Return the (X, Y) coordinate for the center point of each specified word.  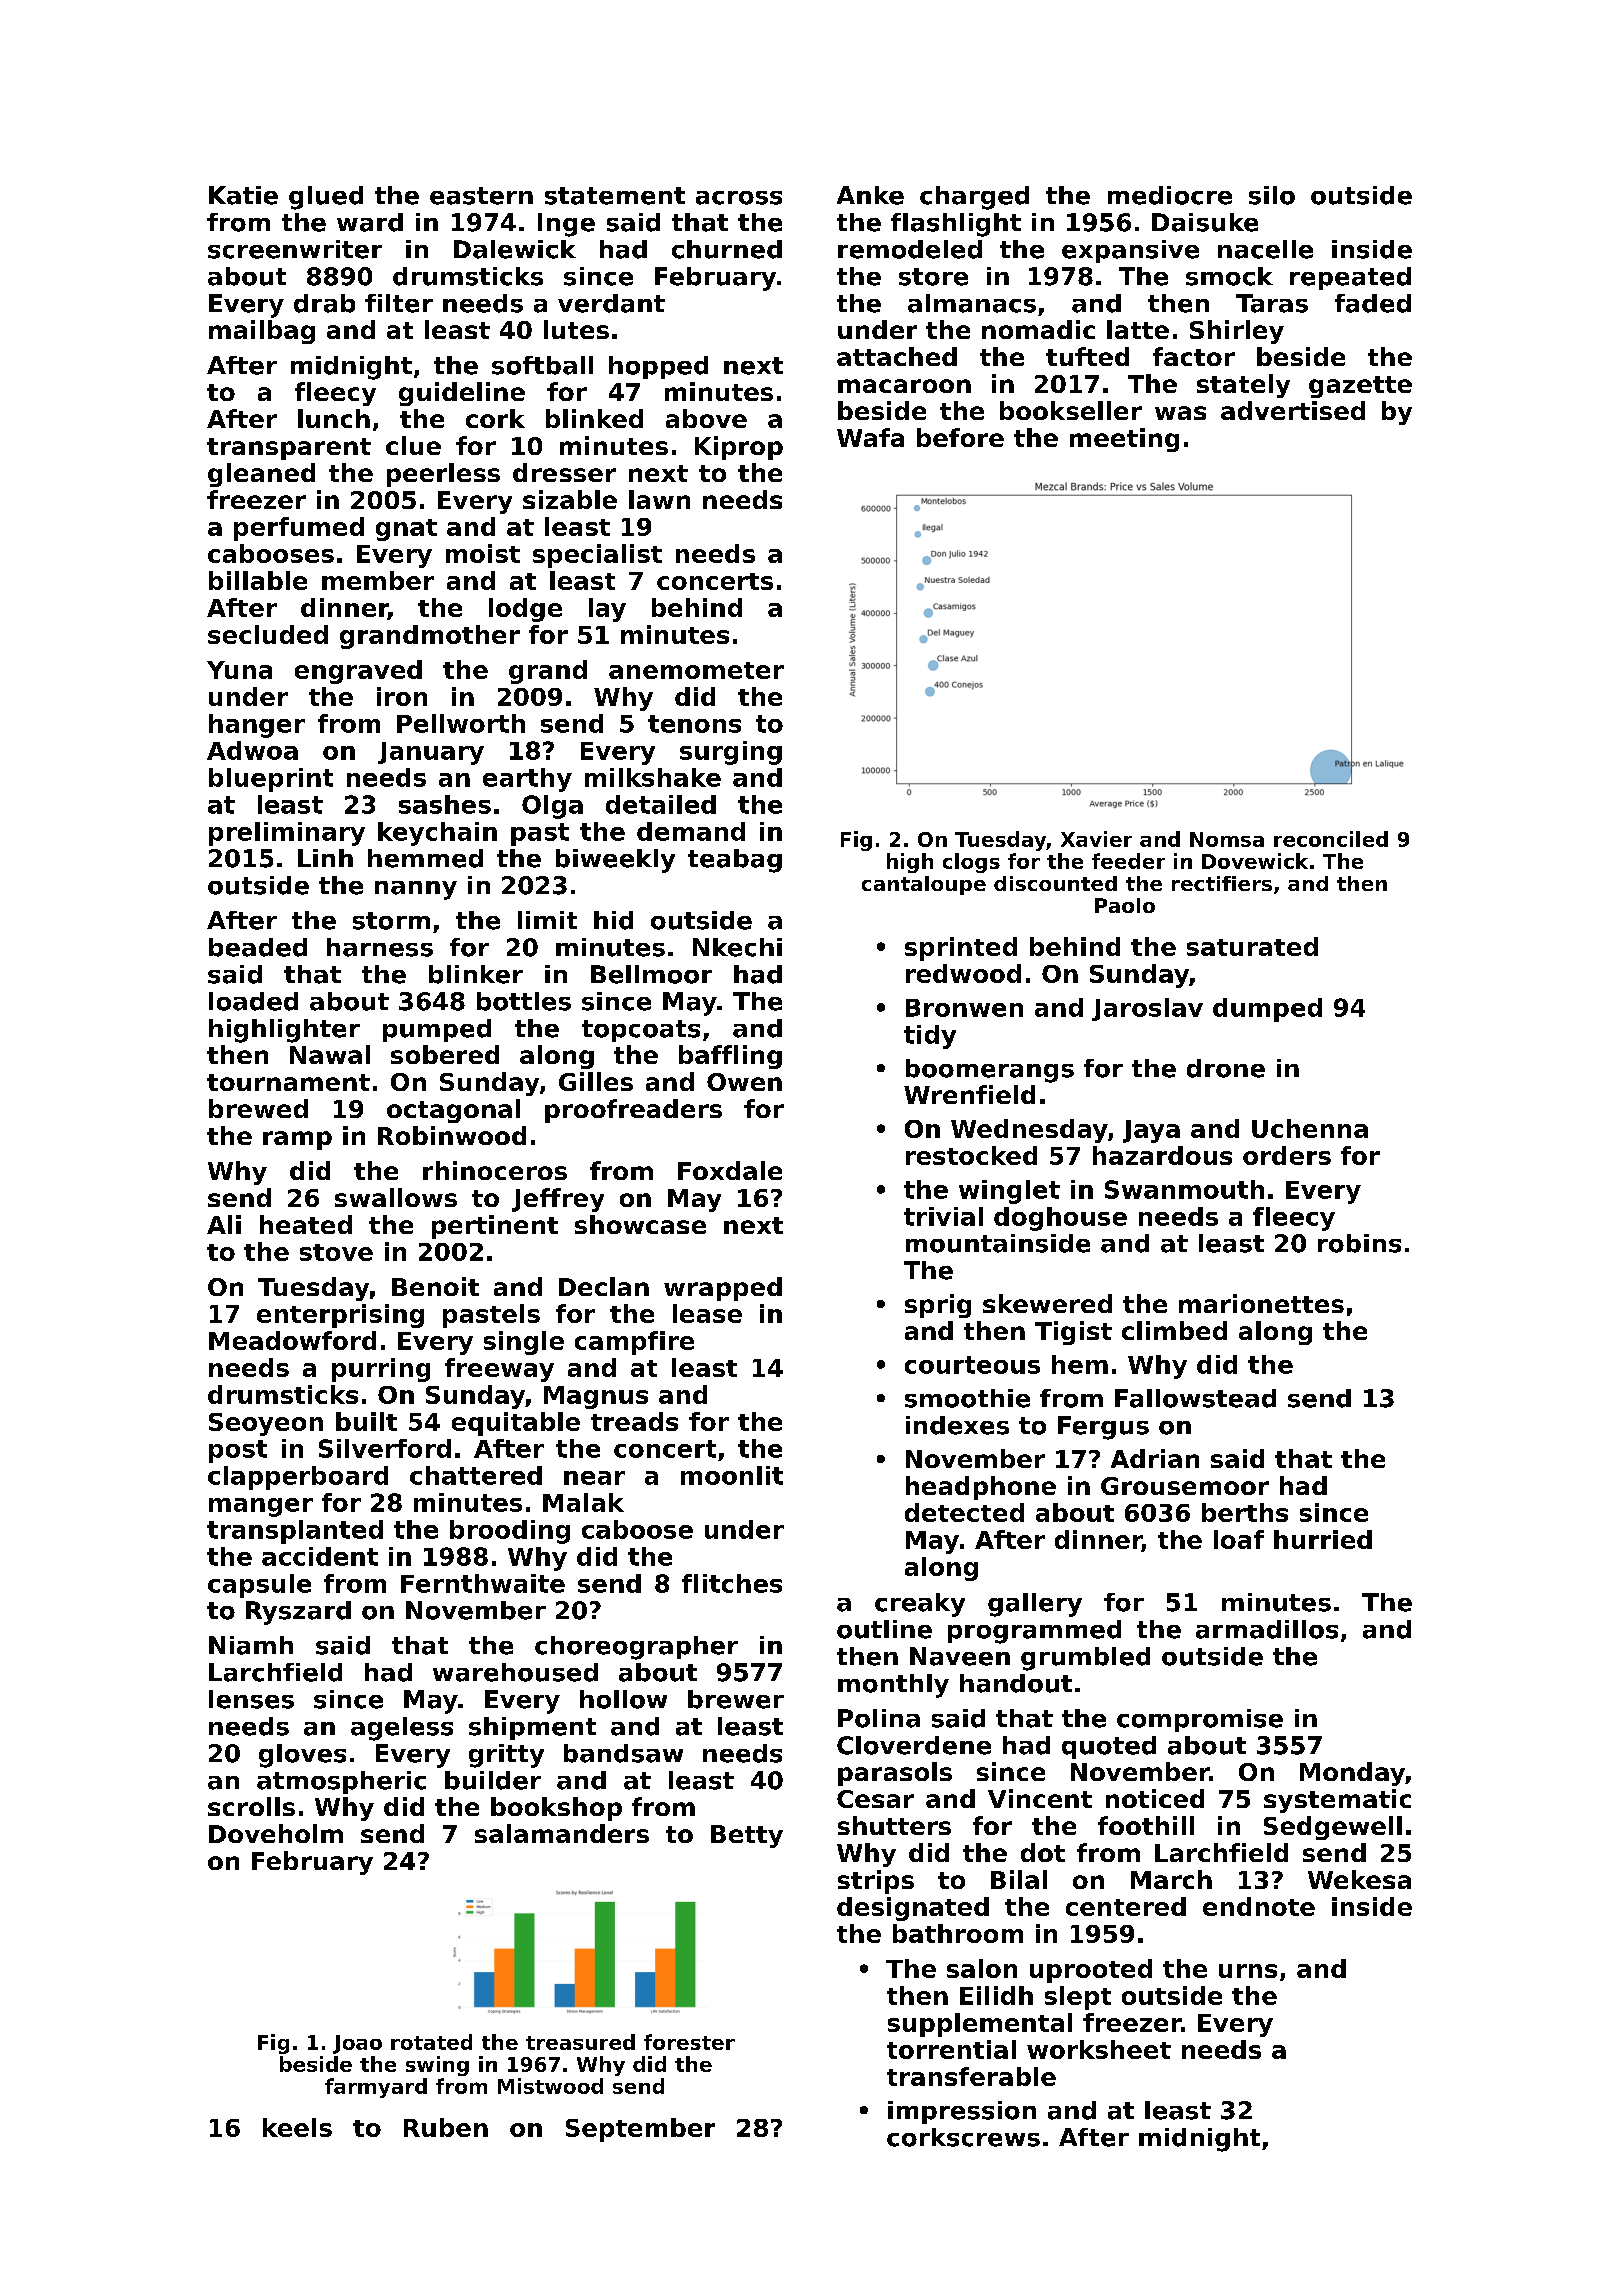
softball (542, 365)
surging (731, 753)
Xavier (1096, 839)
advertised (1293, 410)
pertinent (495, 1227)
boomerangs (990, 1071)
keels (297, 2127)
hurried (1323, 1539)
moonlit (732, 1475)
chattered (476, 1475)
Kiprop (739, 448)
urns (1248, 1971)
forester (689, 2042)
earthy (527, 780)
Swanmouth (1184, 1189)
